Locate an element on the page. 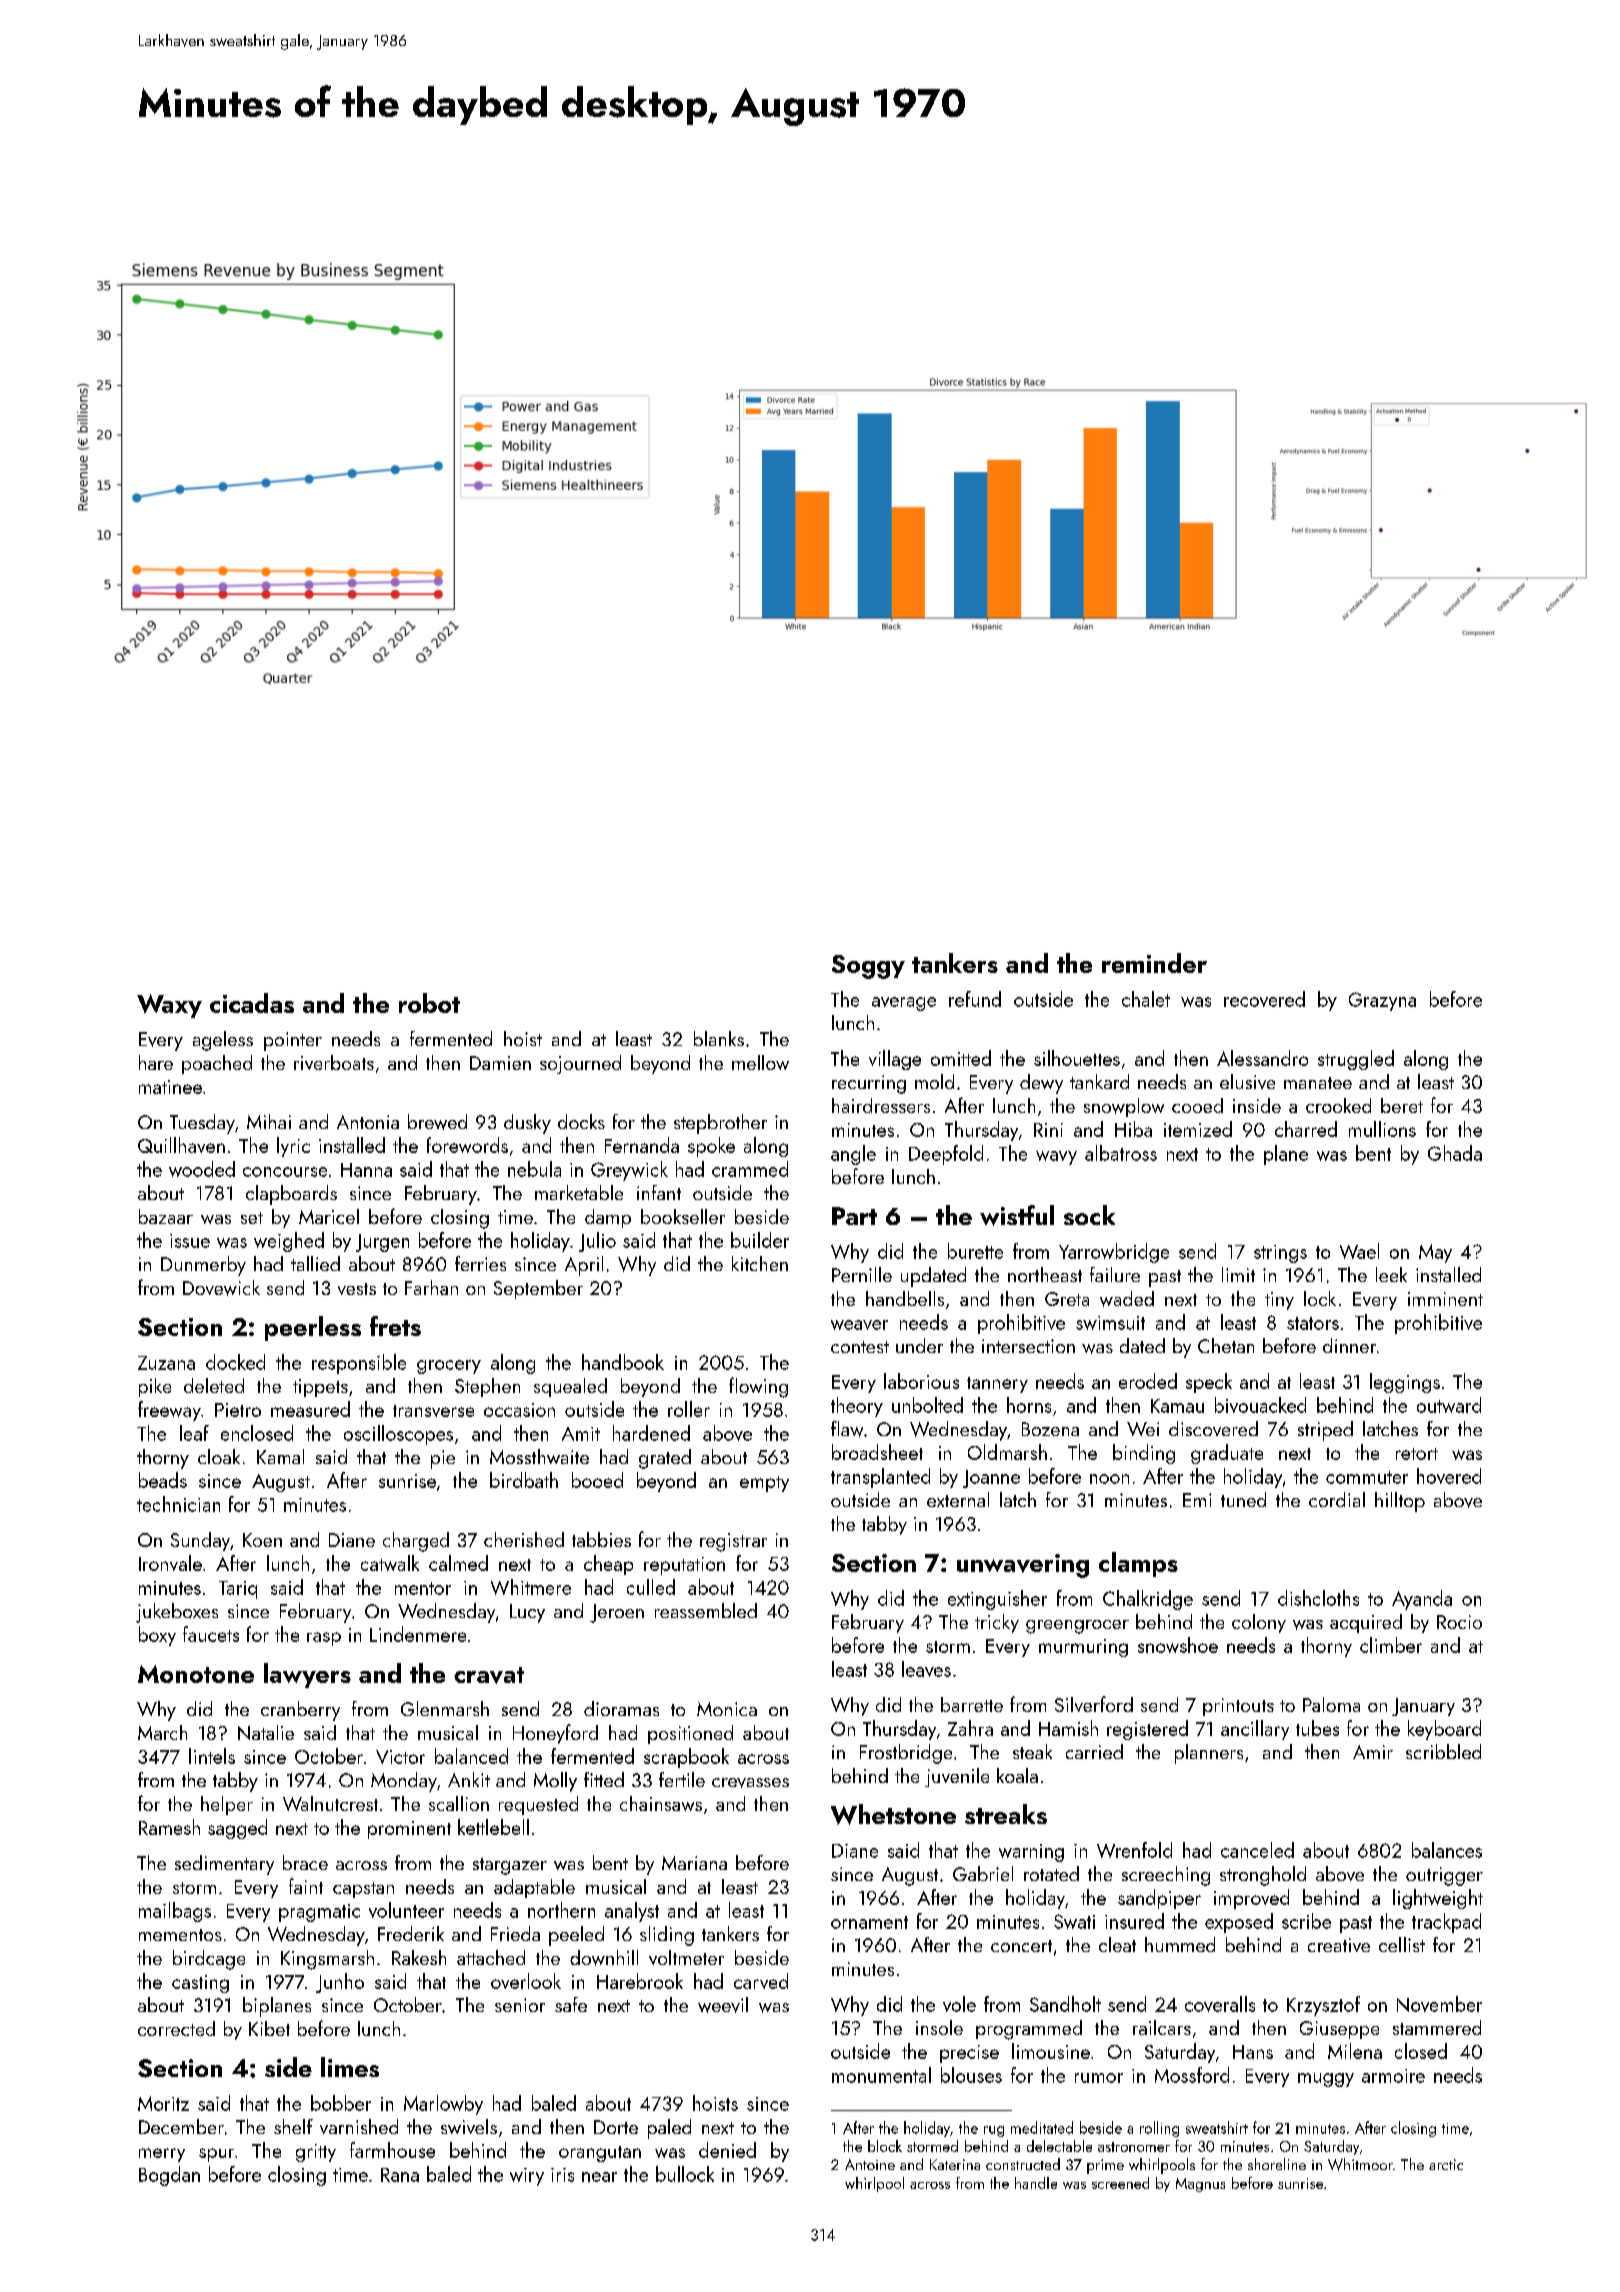  lintels is located at coordinates (212, 1756).
